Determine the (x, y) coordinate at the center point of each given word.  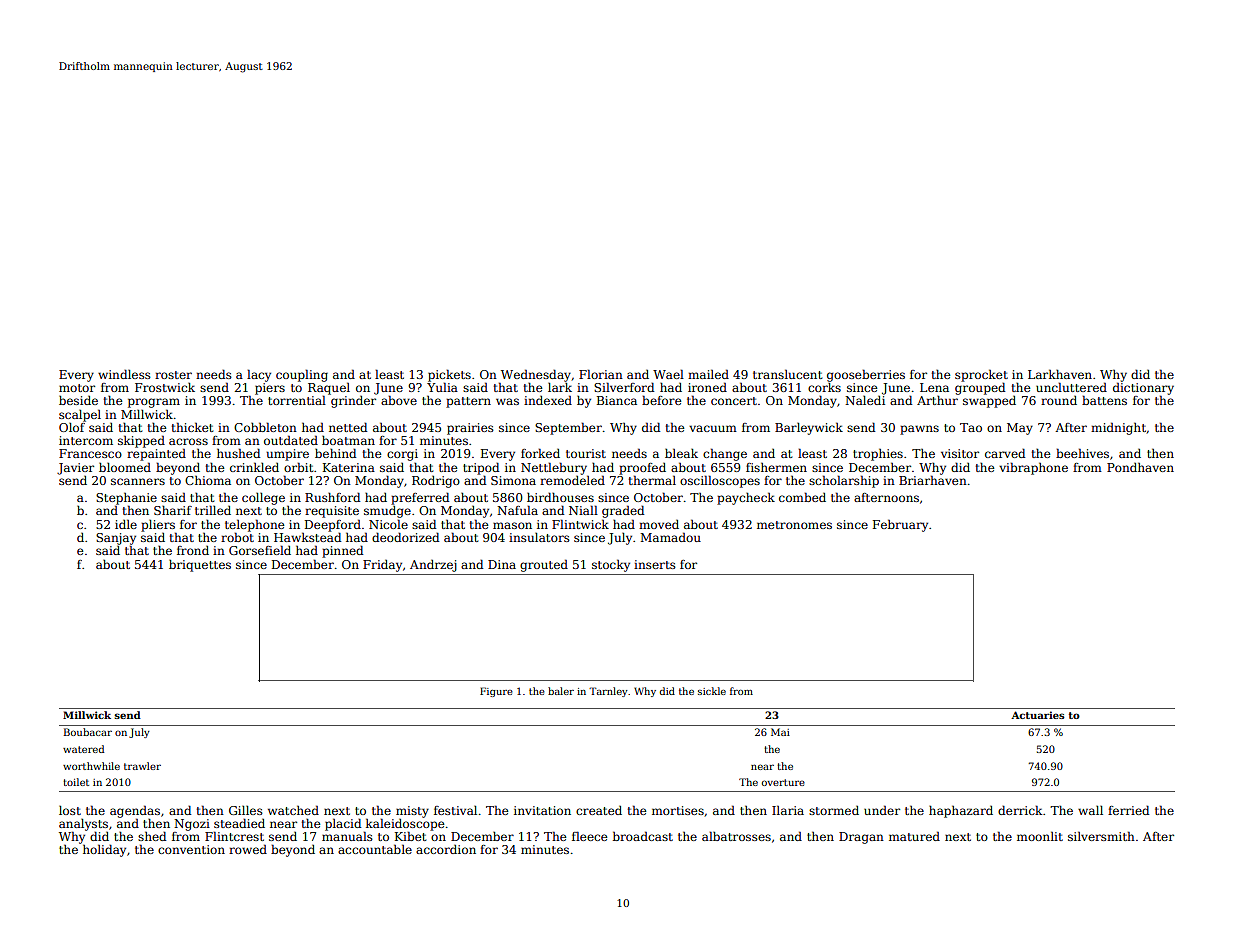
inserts (655, 564)
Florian (601, 374)
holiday (104, 850)
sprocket (981, 375)
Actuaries (1038, 715)
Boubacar (88, 732)
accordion (446, 849)
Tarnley (608, 692)
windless (124, 374)
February (900, 525)
